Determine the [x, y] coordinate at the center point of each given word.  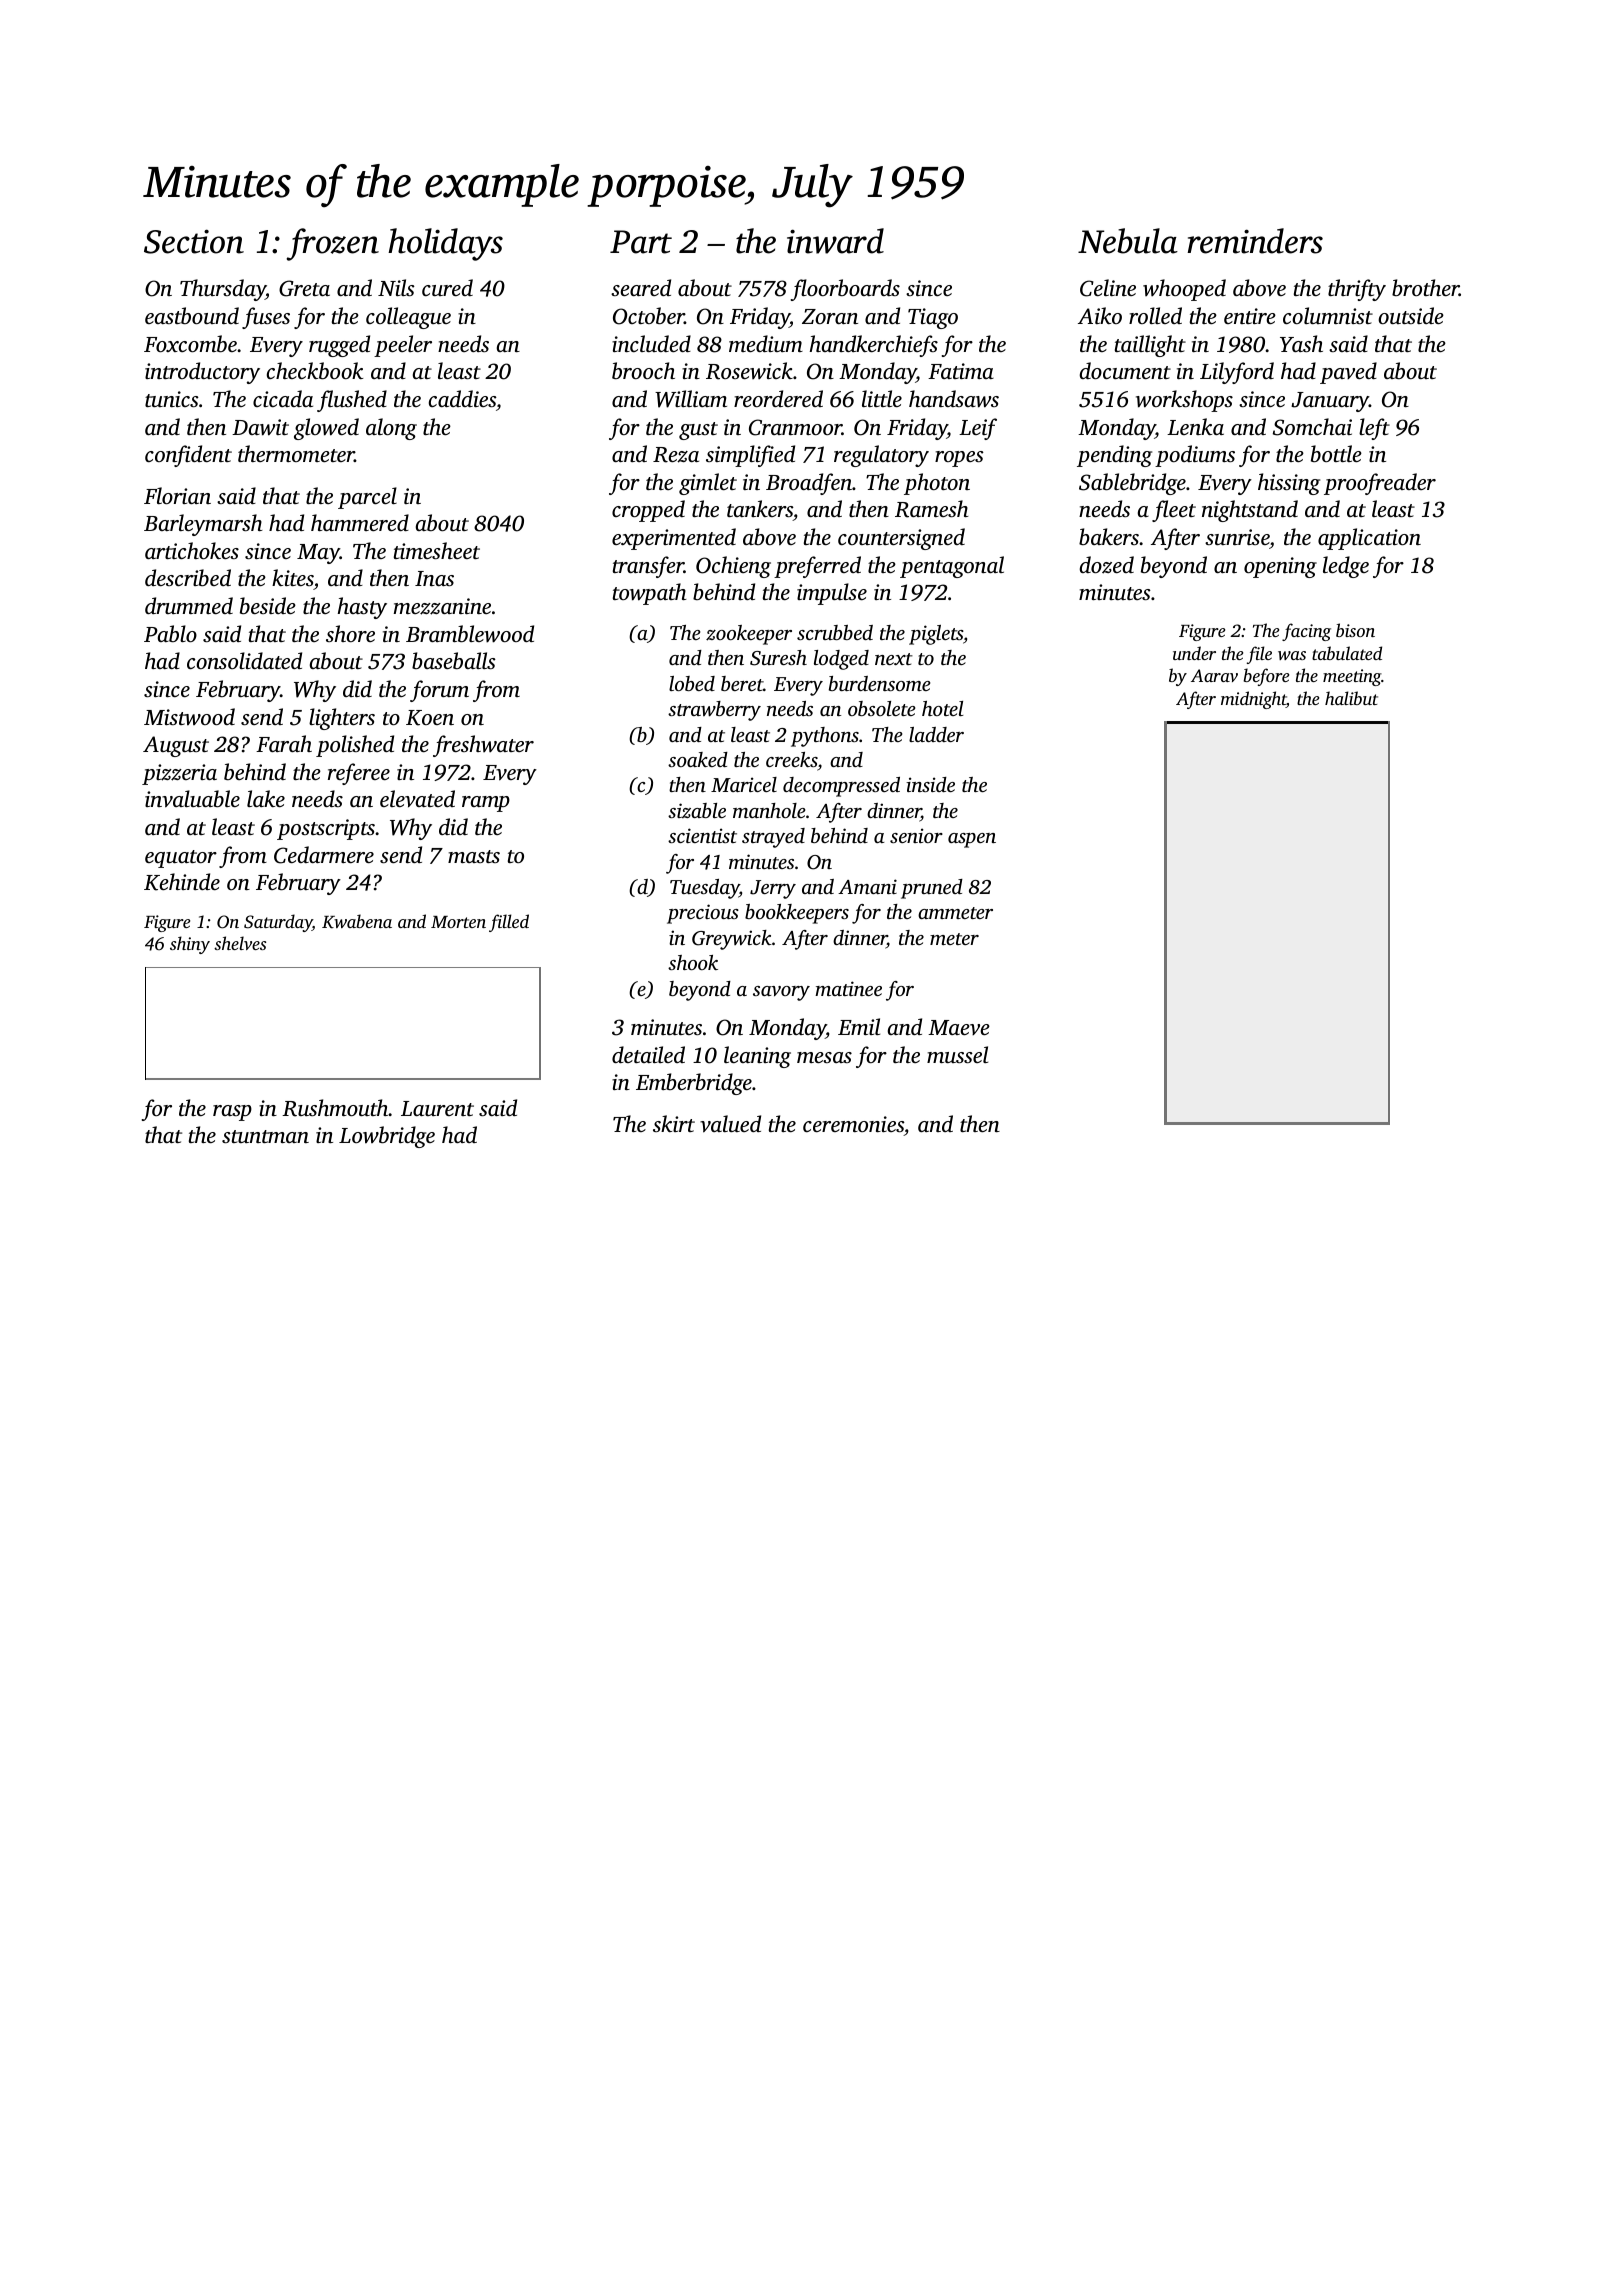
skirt [674, 1123]
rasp [232, 1113]
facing [1306, 632]
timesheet [437, 550]
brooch [643, 370]
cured [447, 287]
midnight [1253, 700]
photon [937, 484]
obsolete [881, 708]
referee [359, 774]
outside [1411, 315]
